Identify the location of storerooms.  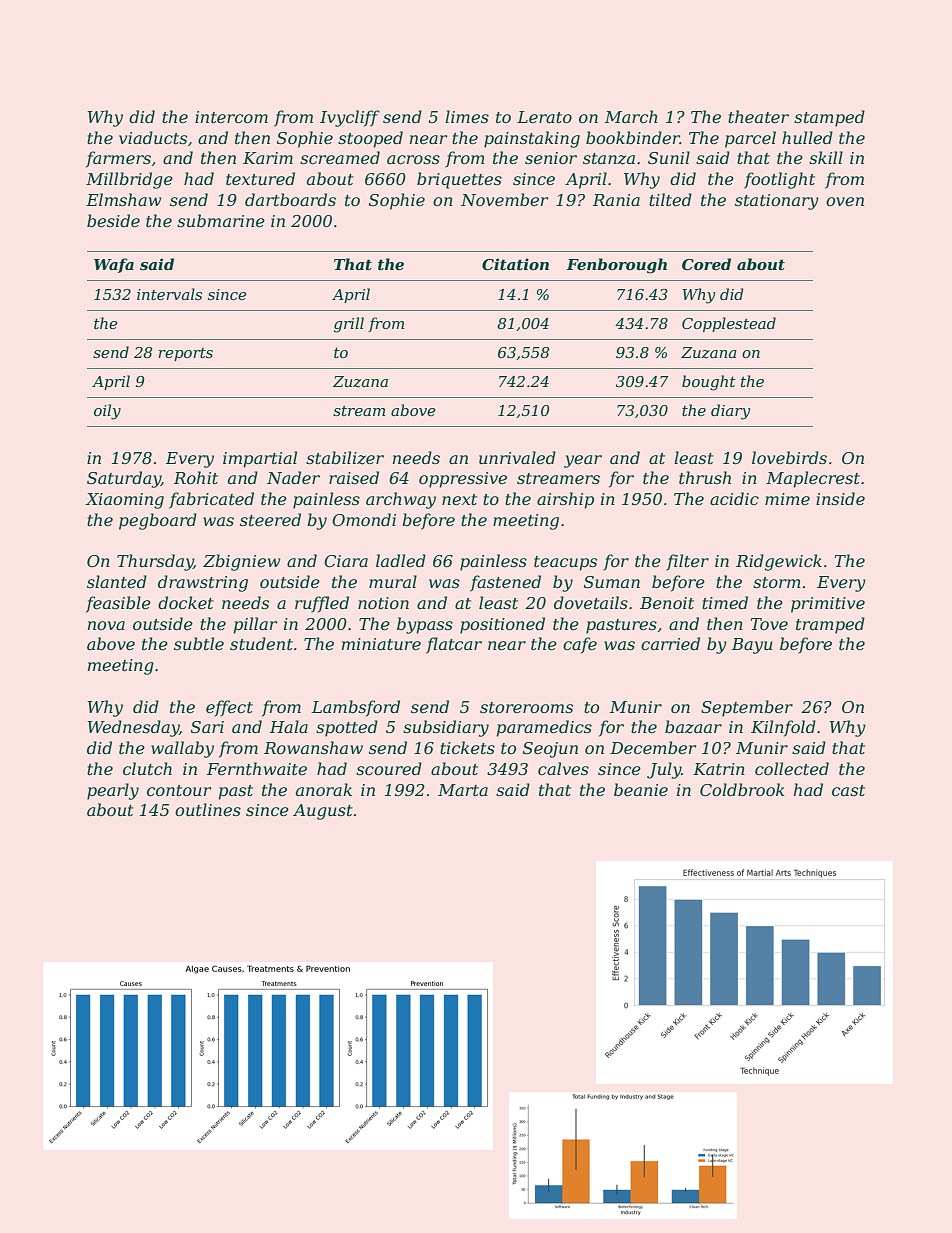
(526, 707).
